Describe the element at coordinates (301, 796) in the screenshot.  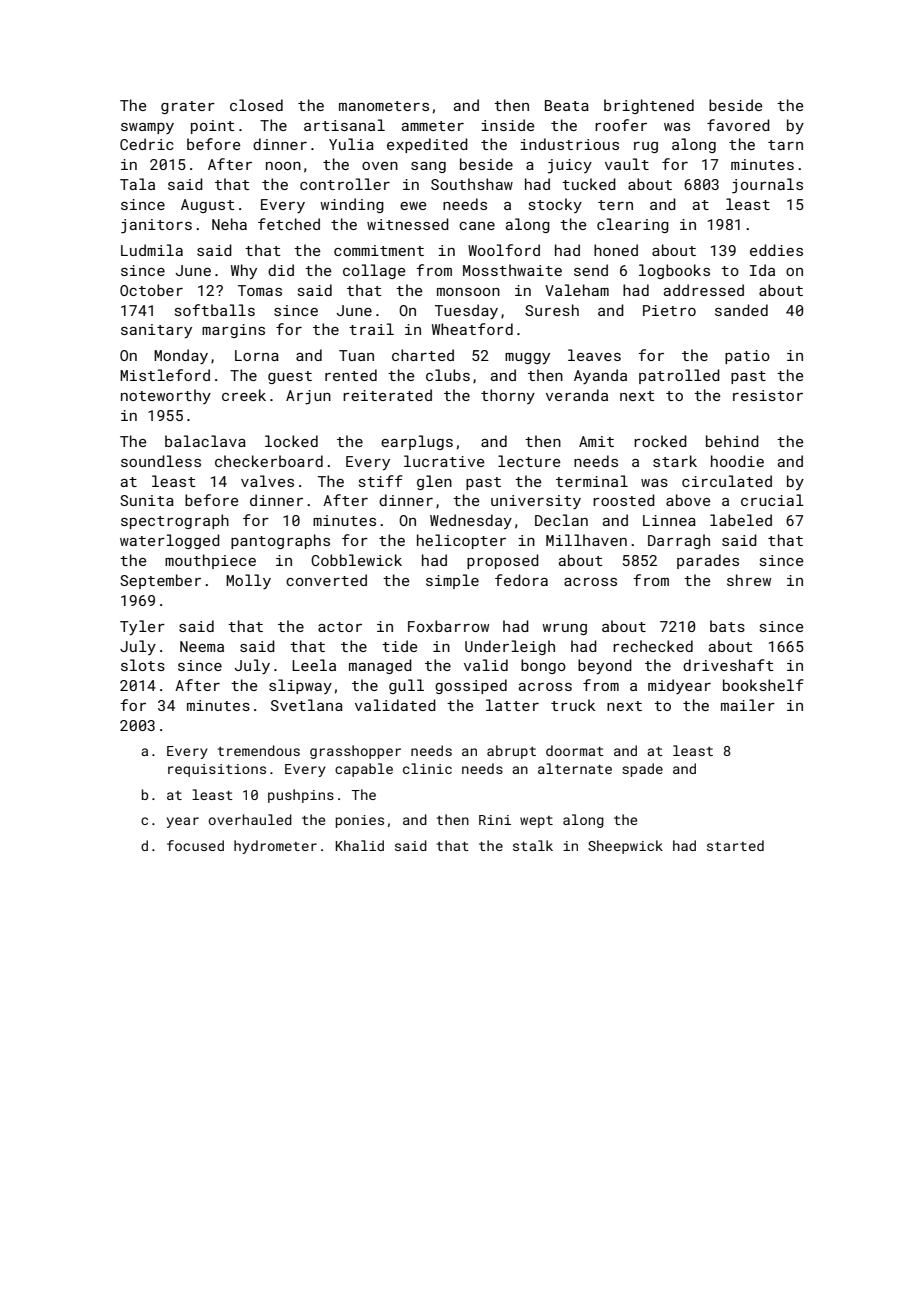
I see `pushpins` at that location.
